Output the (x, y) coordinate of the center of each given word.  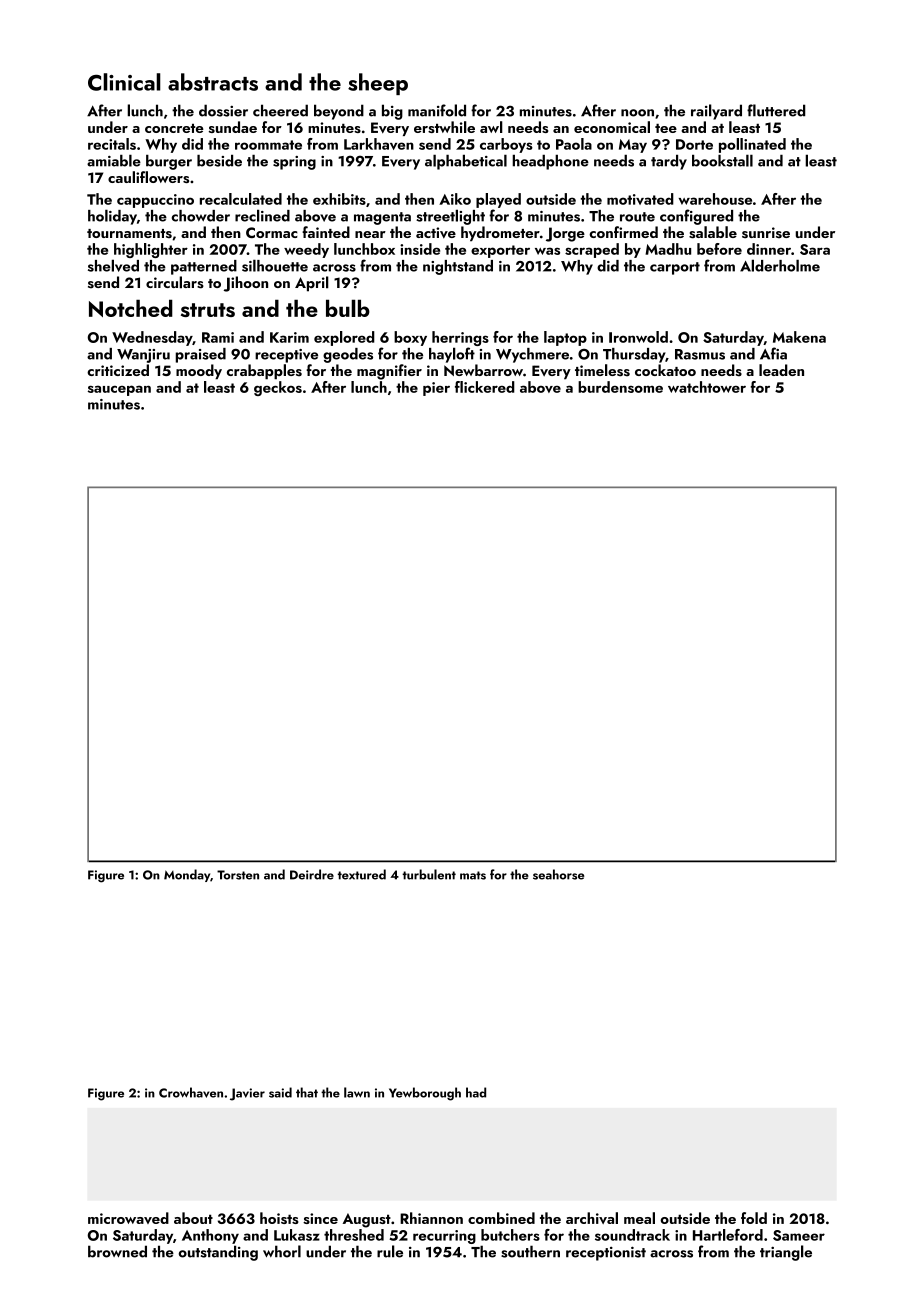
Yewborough (425, 1094)
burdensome (620, 387)
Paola (574, 144)
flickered (485, 387)
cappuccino (155, 201)
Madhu (668, 249)
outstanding (218, 1253)
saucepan (119, 390)
